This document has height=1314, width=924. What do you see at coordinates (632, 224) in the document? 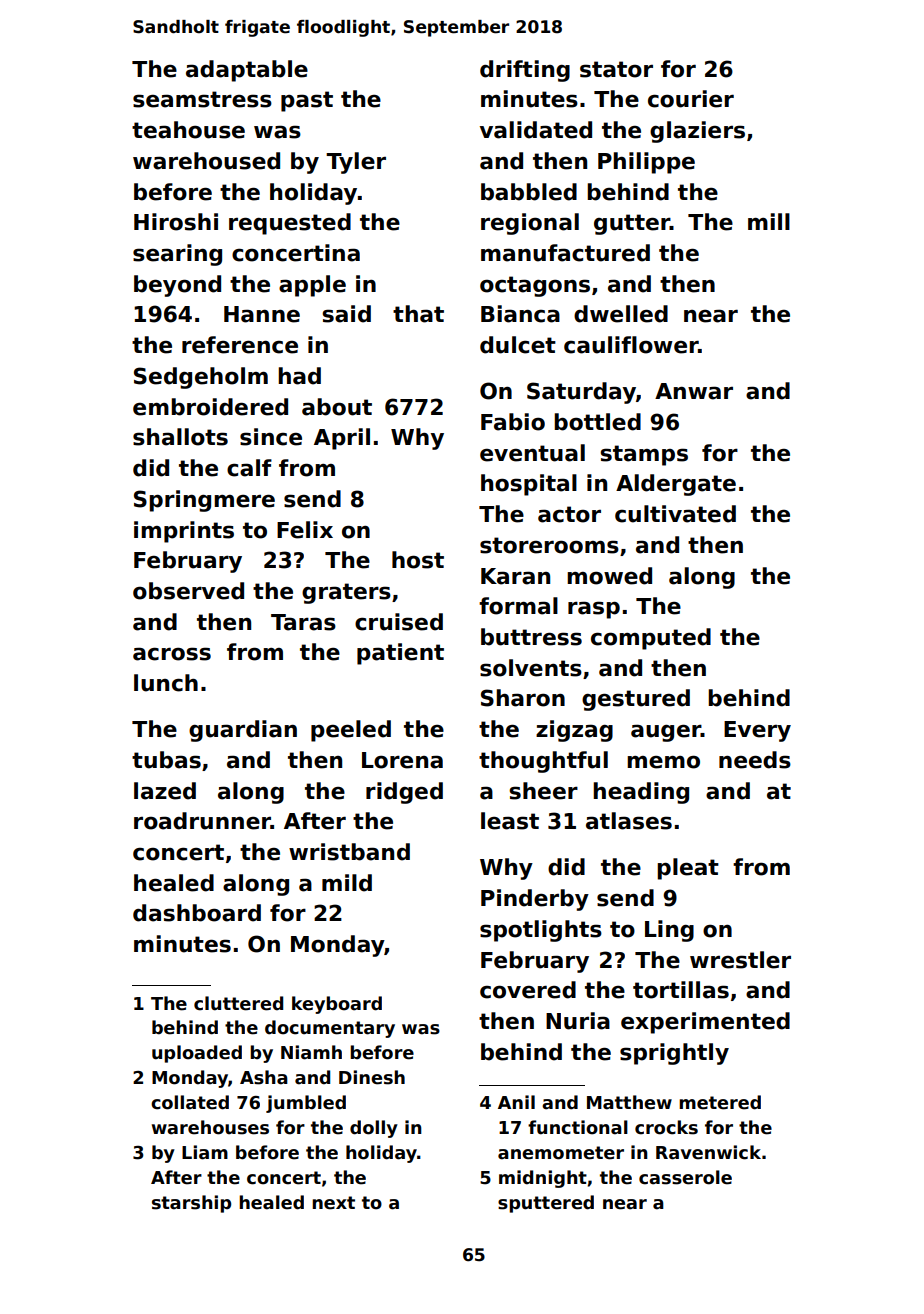
I see `gutter` at bounding box center [632, 224].
